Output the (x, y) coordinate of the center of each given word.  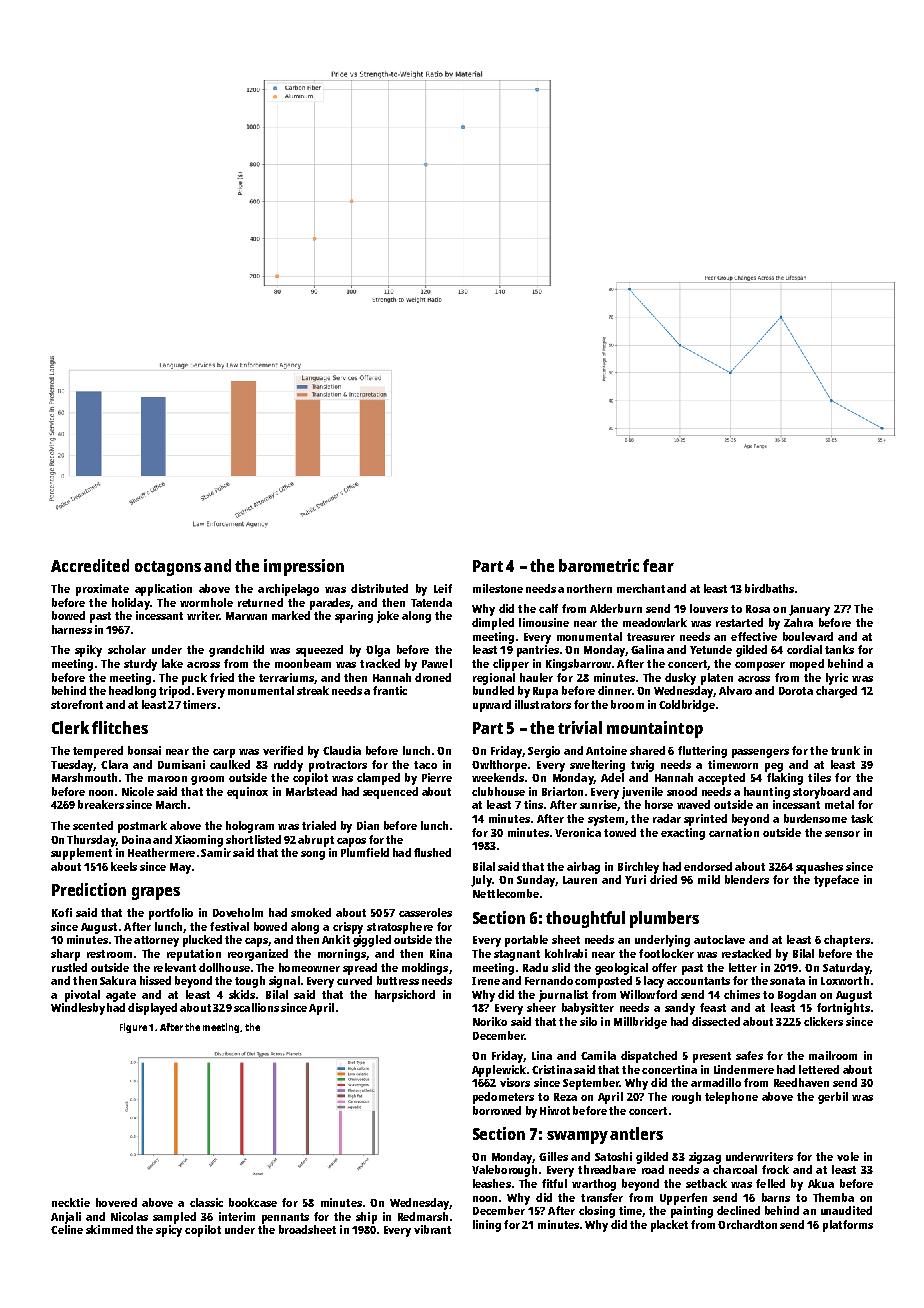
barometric (599, 565)
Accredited (90, 565)
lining (487, 1226)
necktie (71, 1202)
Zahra (798, 622)
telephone (731, 1098)
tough (250, 982)
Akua (821, 1183)
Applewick (499, 1071)
